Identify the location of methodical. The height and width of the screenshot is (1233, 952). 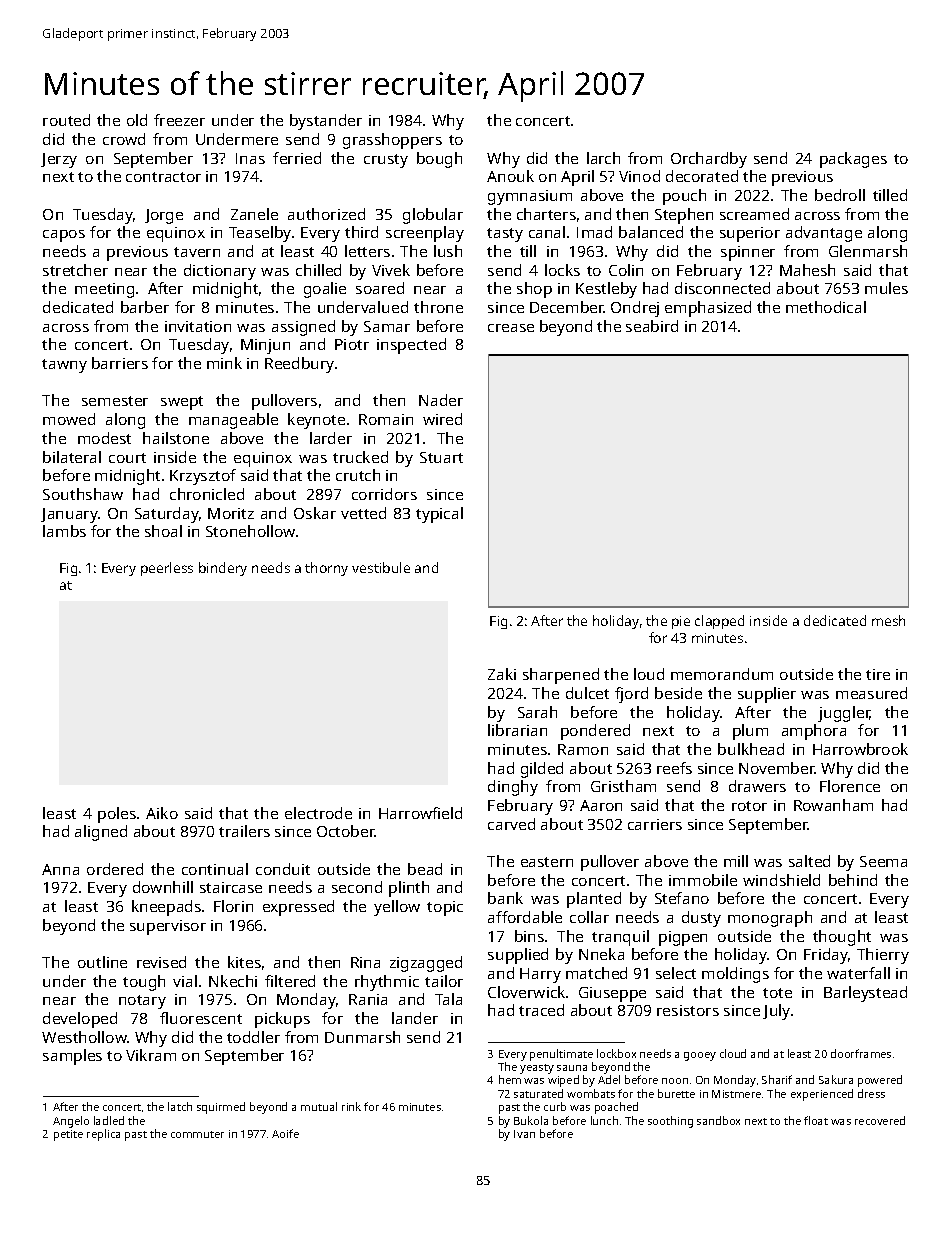
(826, 307).
